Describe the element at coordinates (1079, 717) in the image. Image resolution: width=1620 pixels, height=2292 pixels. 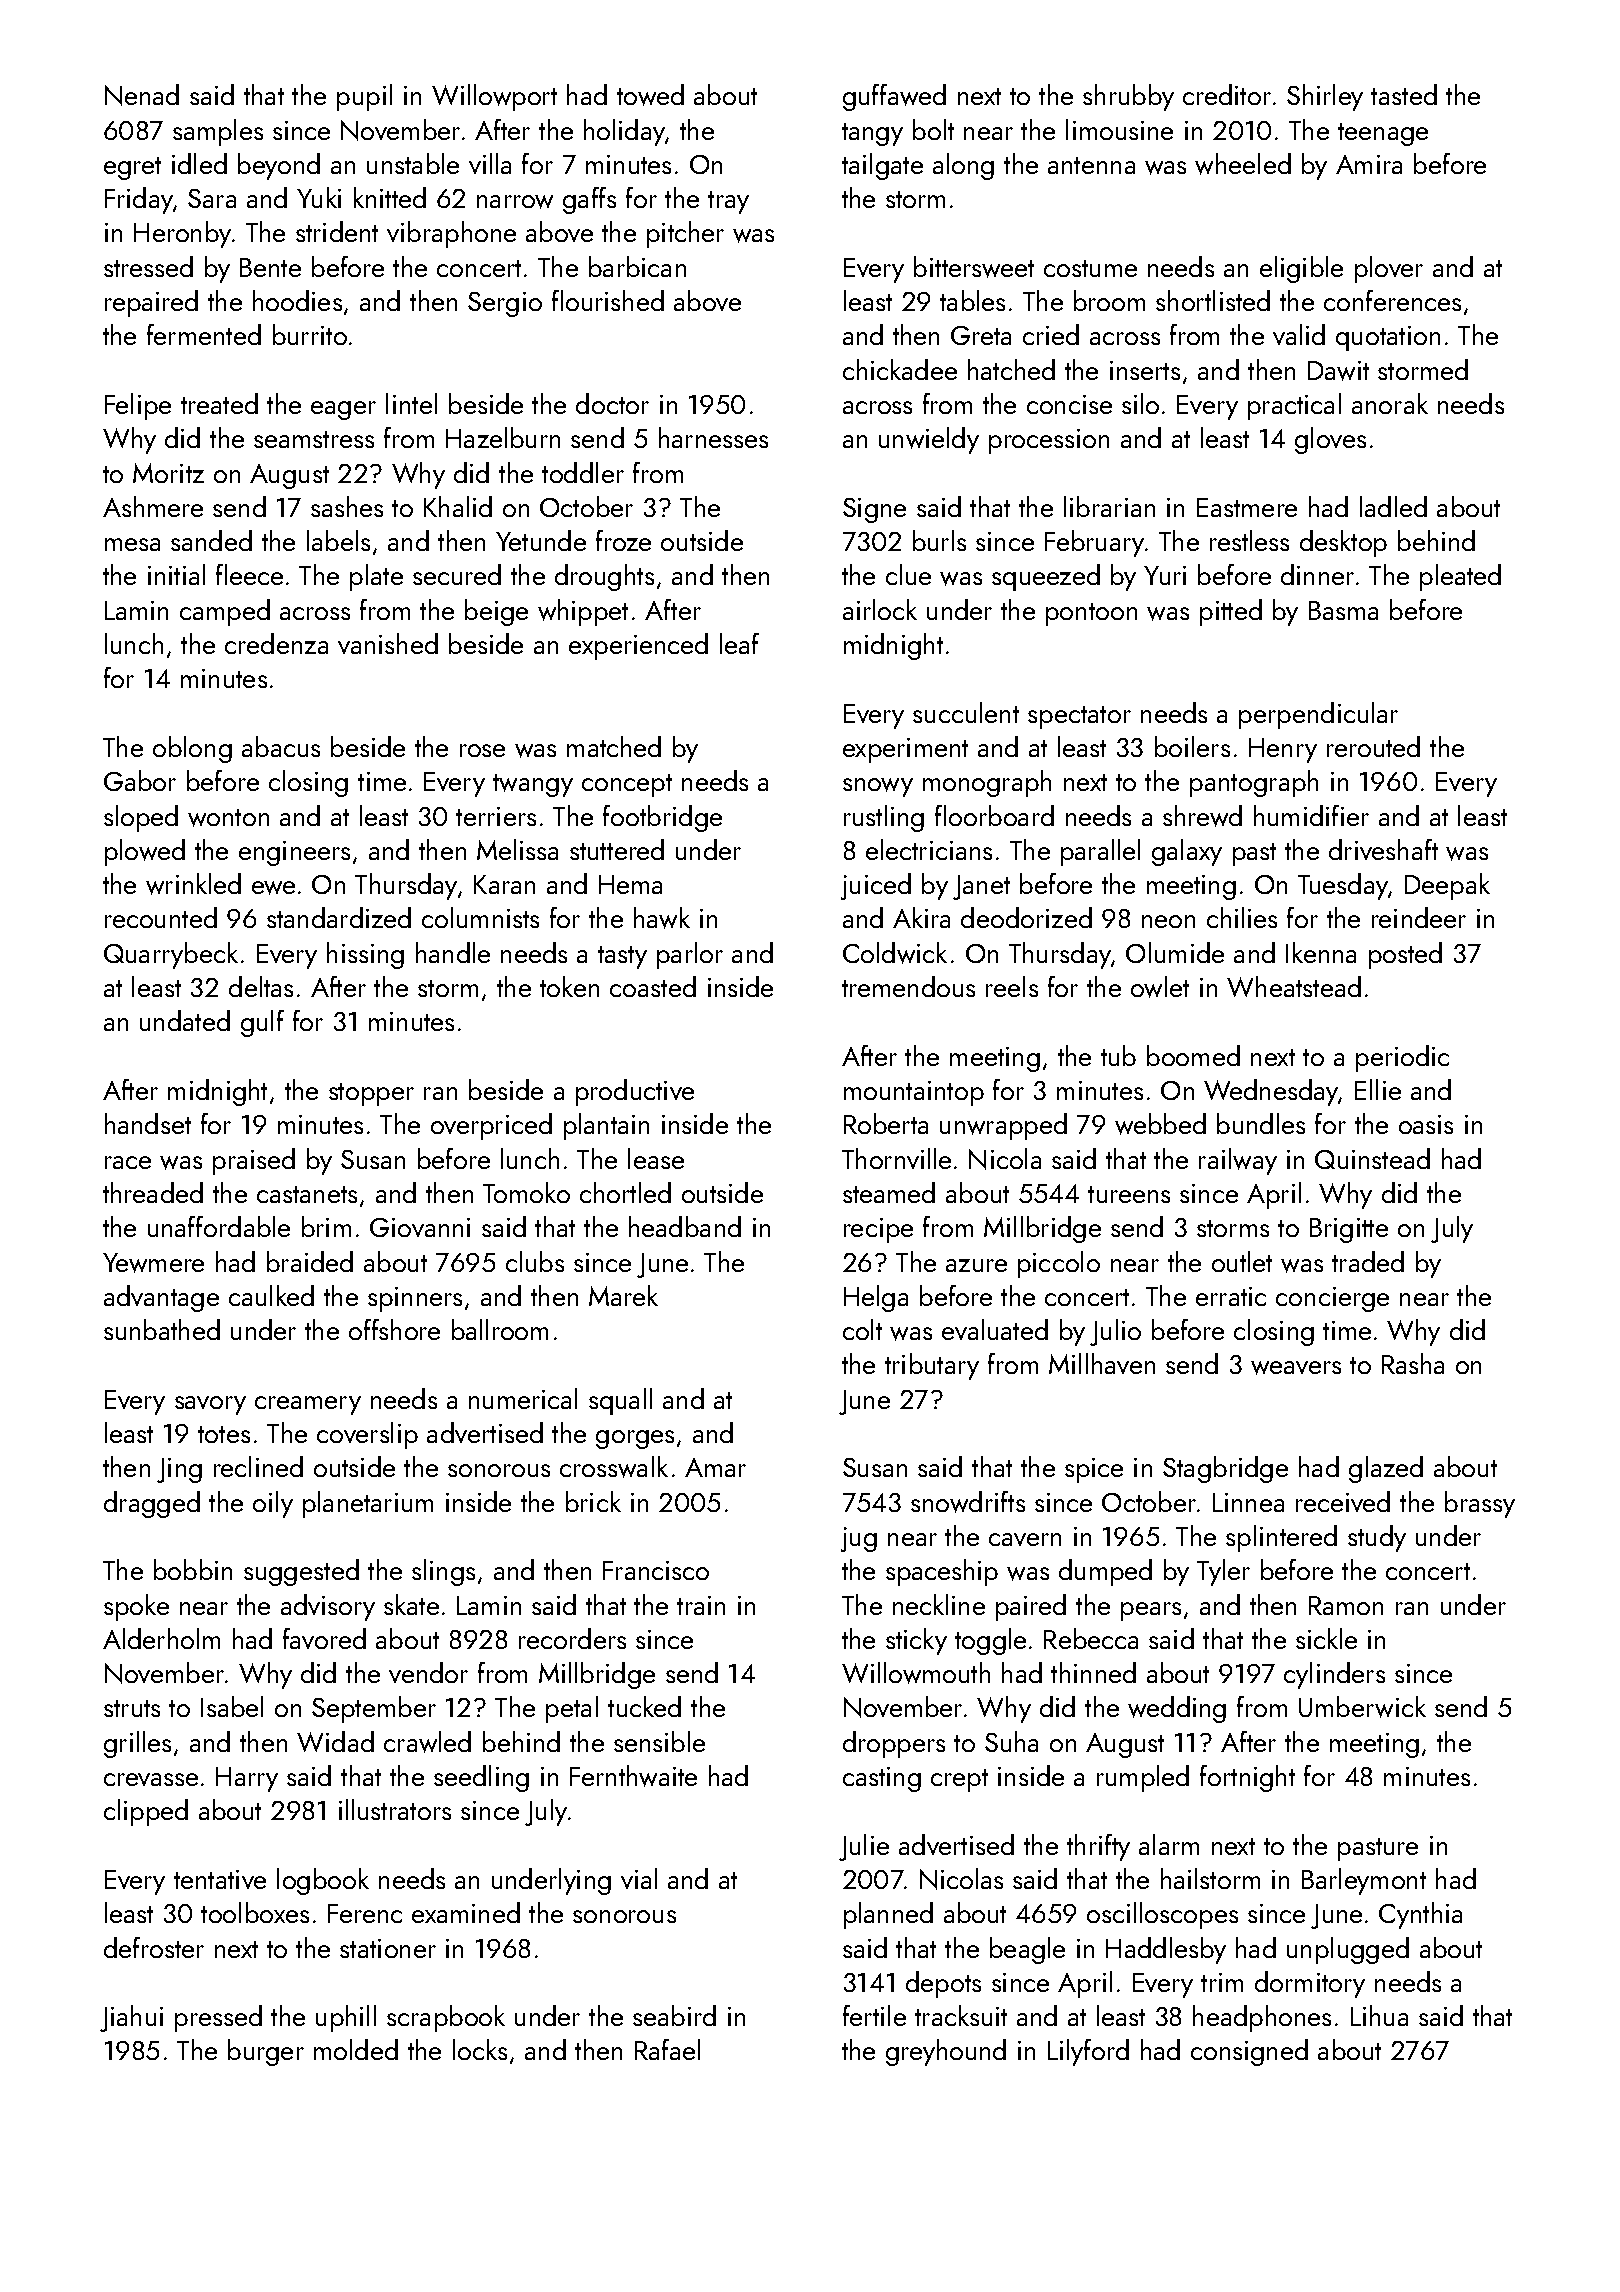
I see `spectator` at that location.
